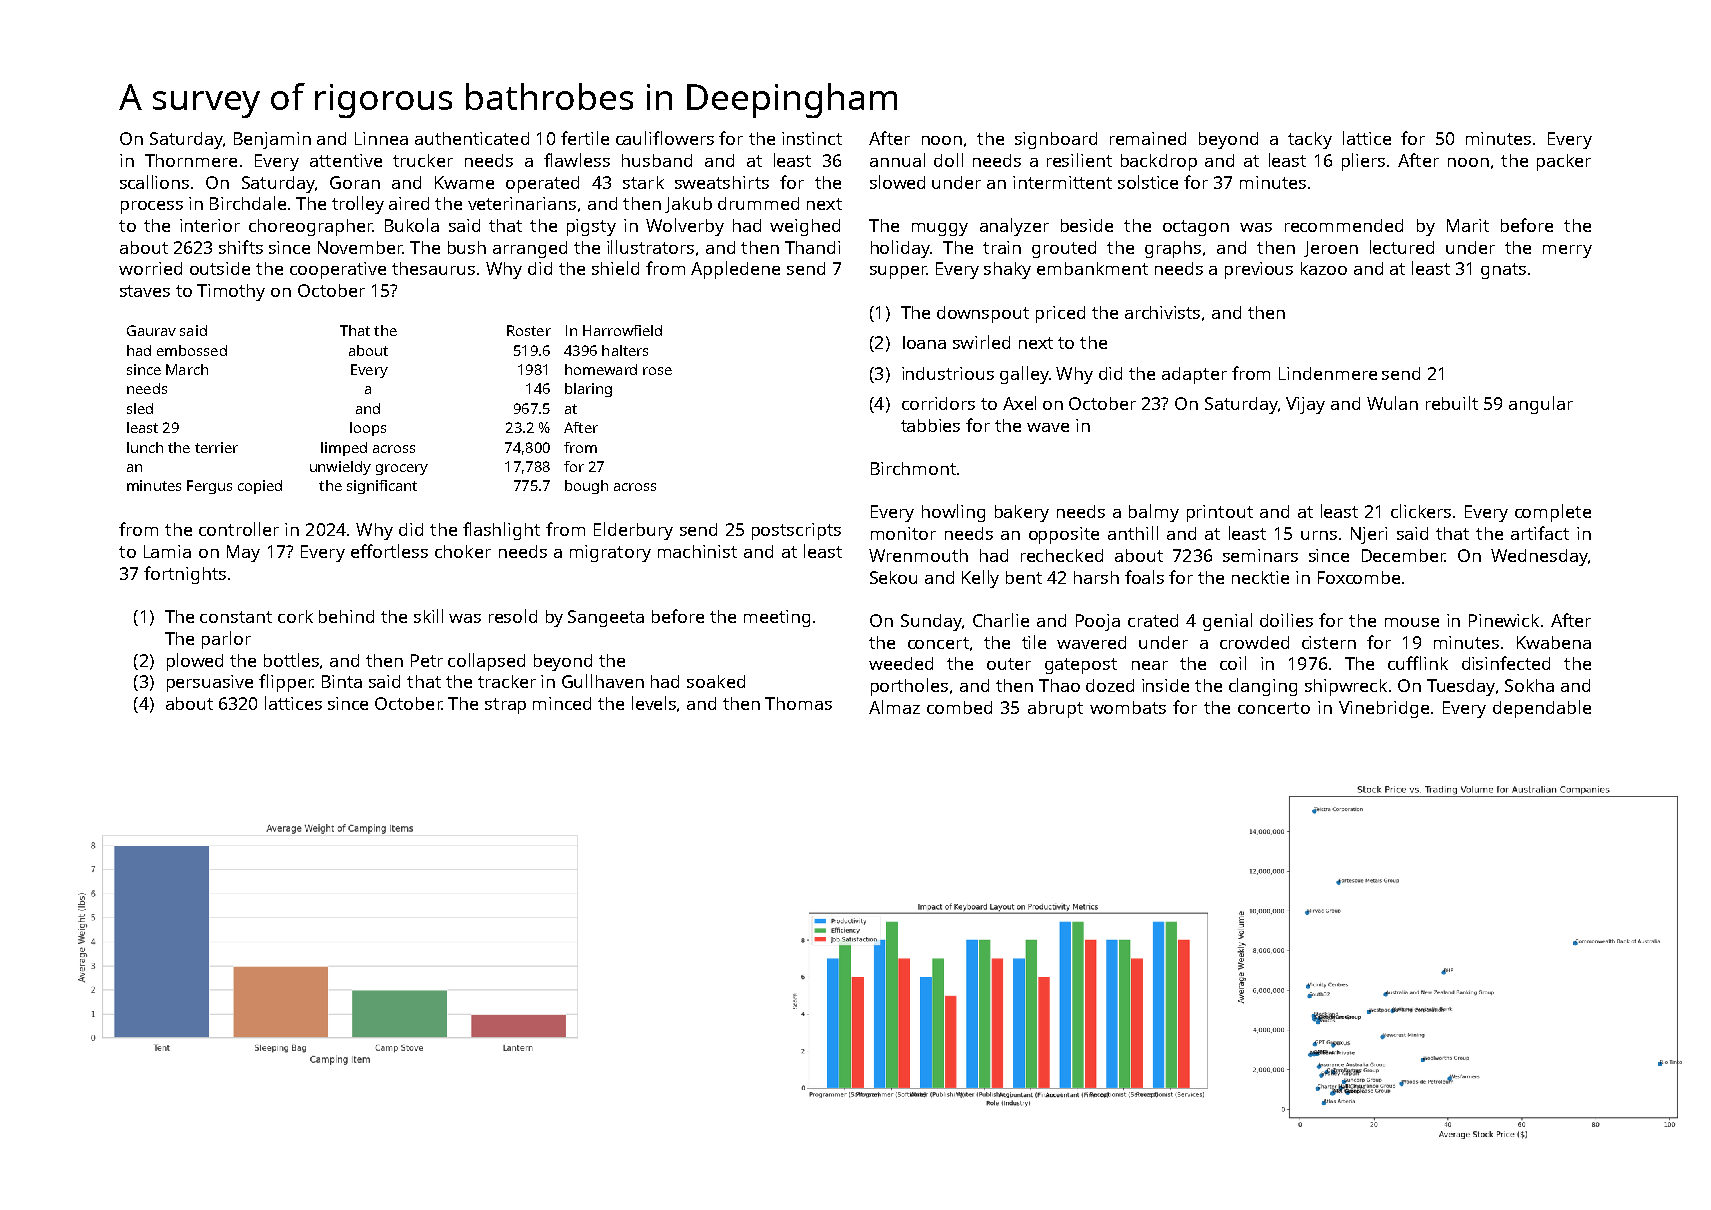 The height and width of the document is (1210, 1711). I want to click on grouted, so click(1064, 249).
